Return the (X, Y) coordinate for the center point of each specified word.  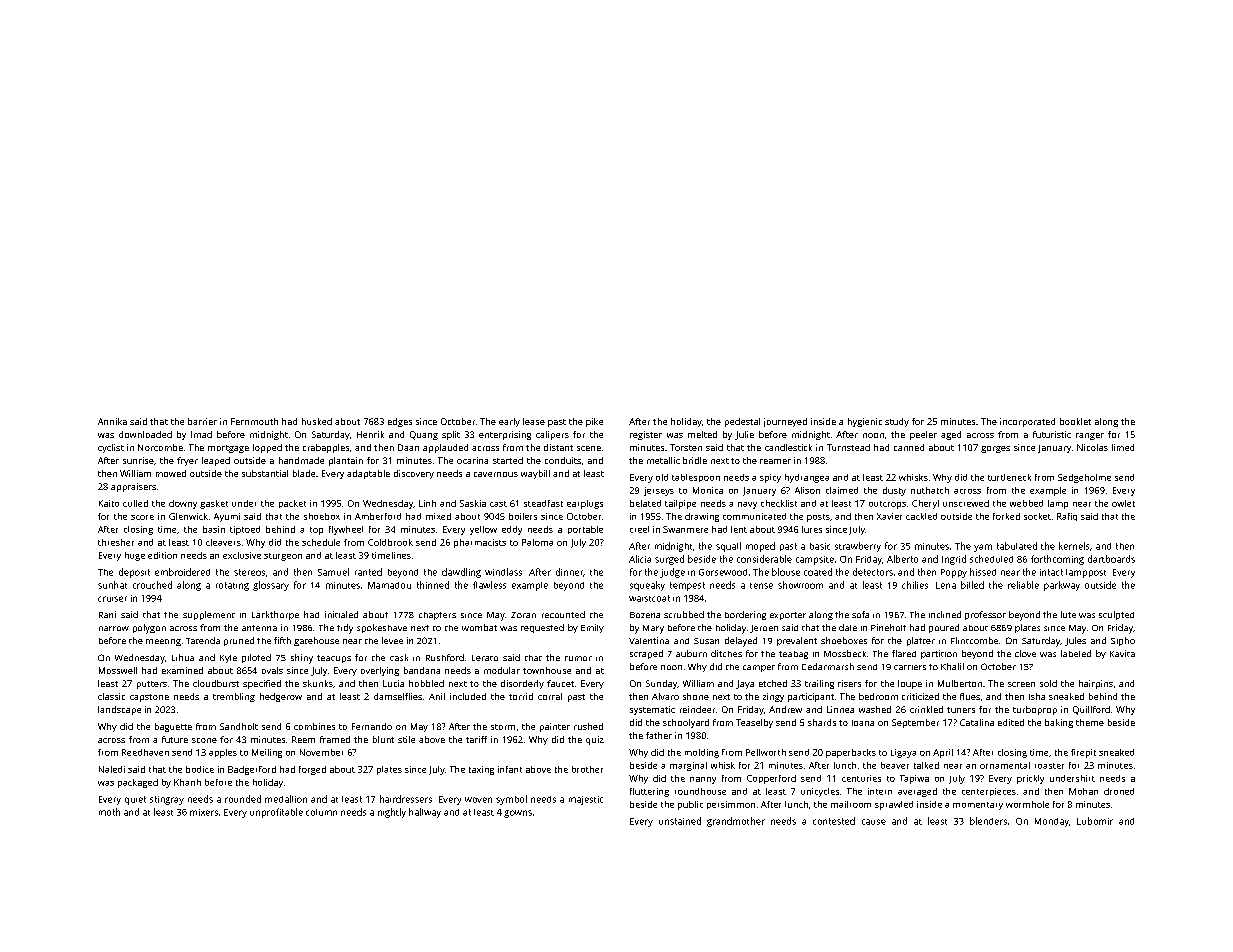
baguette (173, 727)
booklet (1075, 421)
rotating (232, 586)
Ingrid (954, 560)
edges (400, 422)
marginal (688, 766)
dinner (569, 572)
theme (1090, 722)
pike (594, 422)
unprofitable (276, 813)
